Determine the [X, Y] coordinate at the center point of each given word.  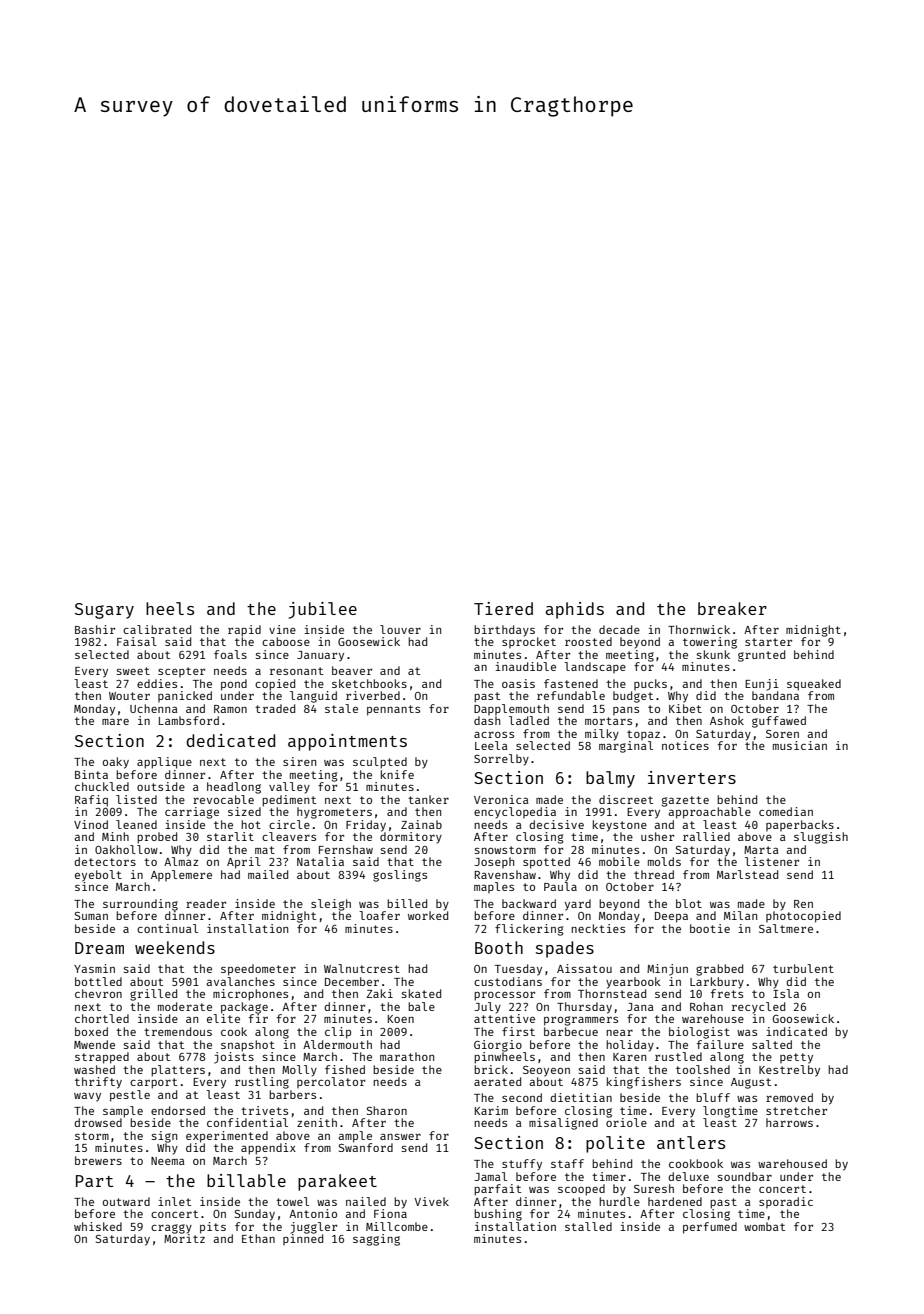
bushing [498, 1215]
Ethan [258, 1238]
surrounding [140, 905]
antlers [691, 1142]
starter [768, 642]
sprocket [529, 642]
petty [796, 1058]
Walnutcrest [362, 968]
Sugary [104, 611]
